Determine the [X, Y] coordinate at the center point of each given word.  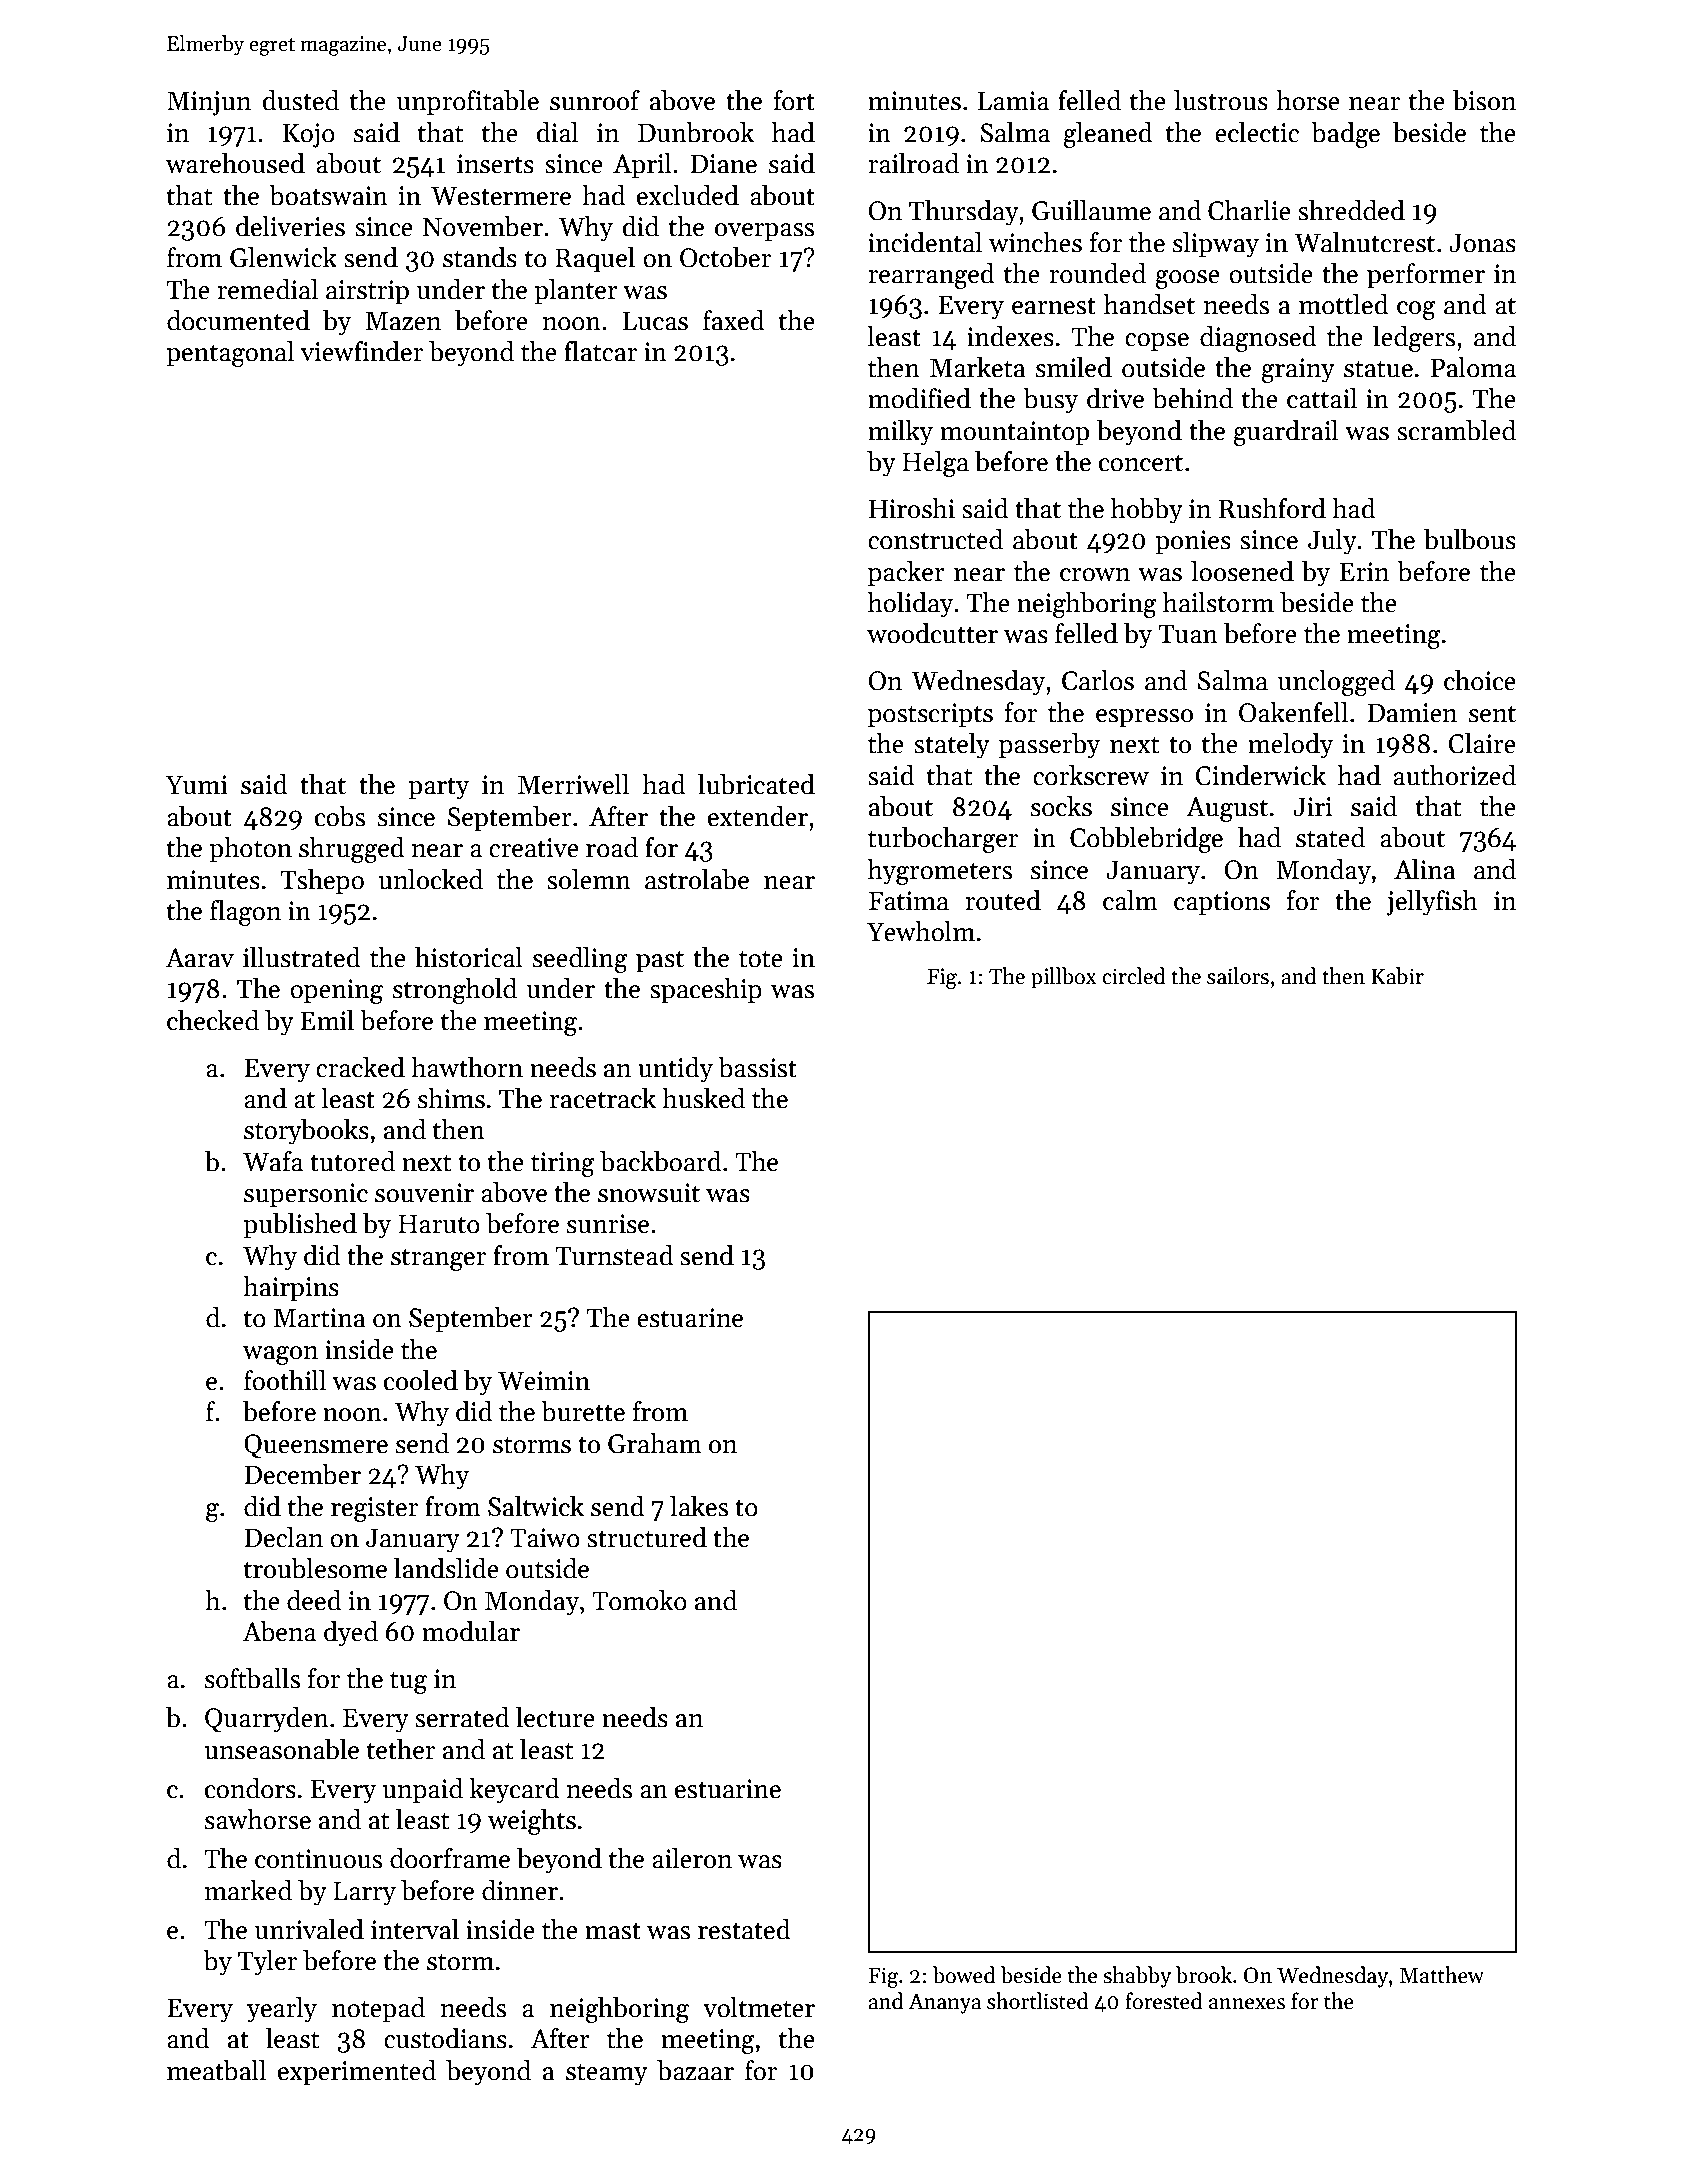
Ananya [944, 2003]
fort [794, 100]
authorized [1454, 775]
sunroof [595, 100]
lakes [699, 1506]
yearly [282, 2010]
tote [761, 959]
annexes [1247, 2004]
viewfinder [362, 351]
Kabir [1397, 976]
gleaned [1107, 135]
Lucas [655, 321]
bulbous [1470, 539]
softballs [252, 1678]
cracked [360, 1067]
